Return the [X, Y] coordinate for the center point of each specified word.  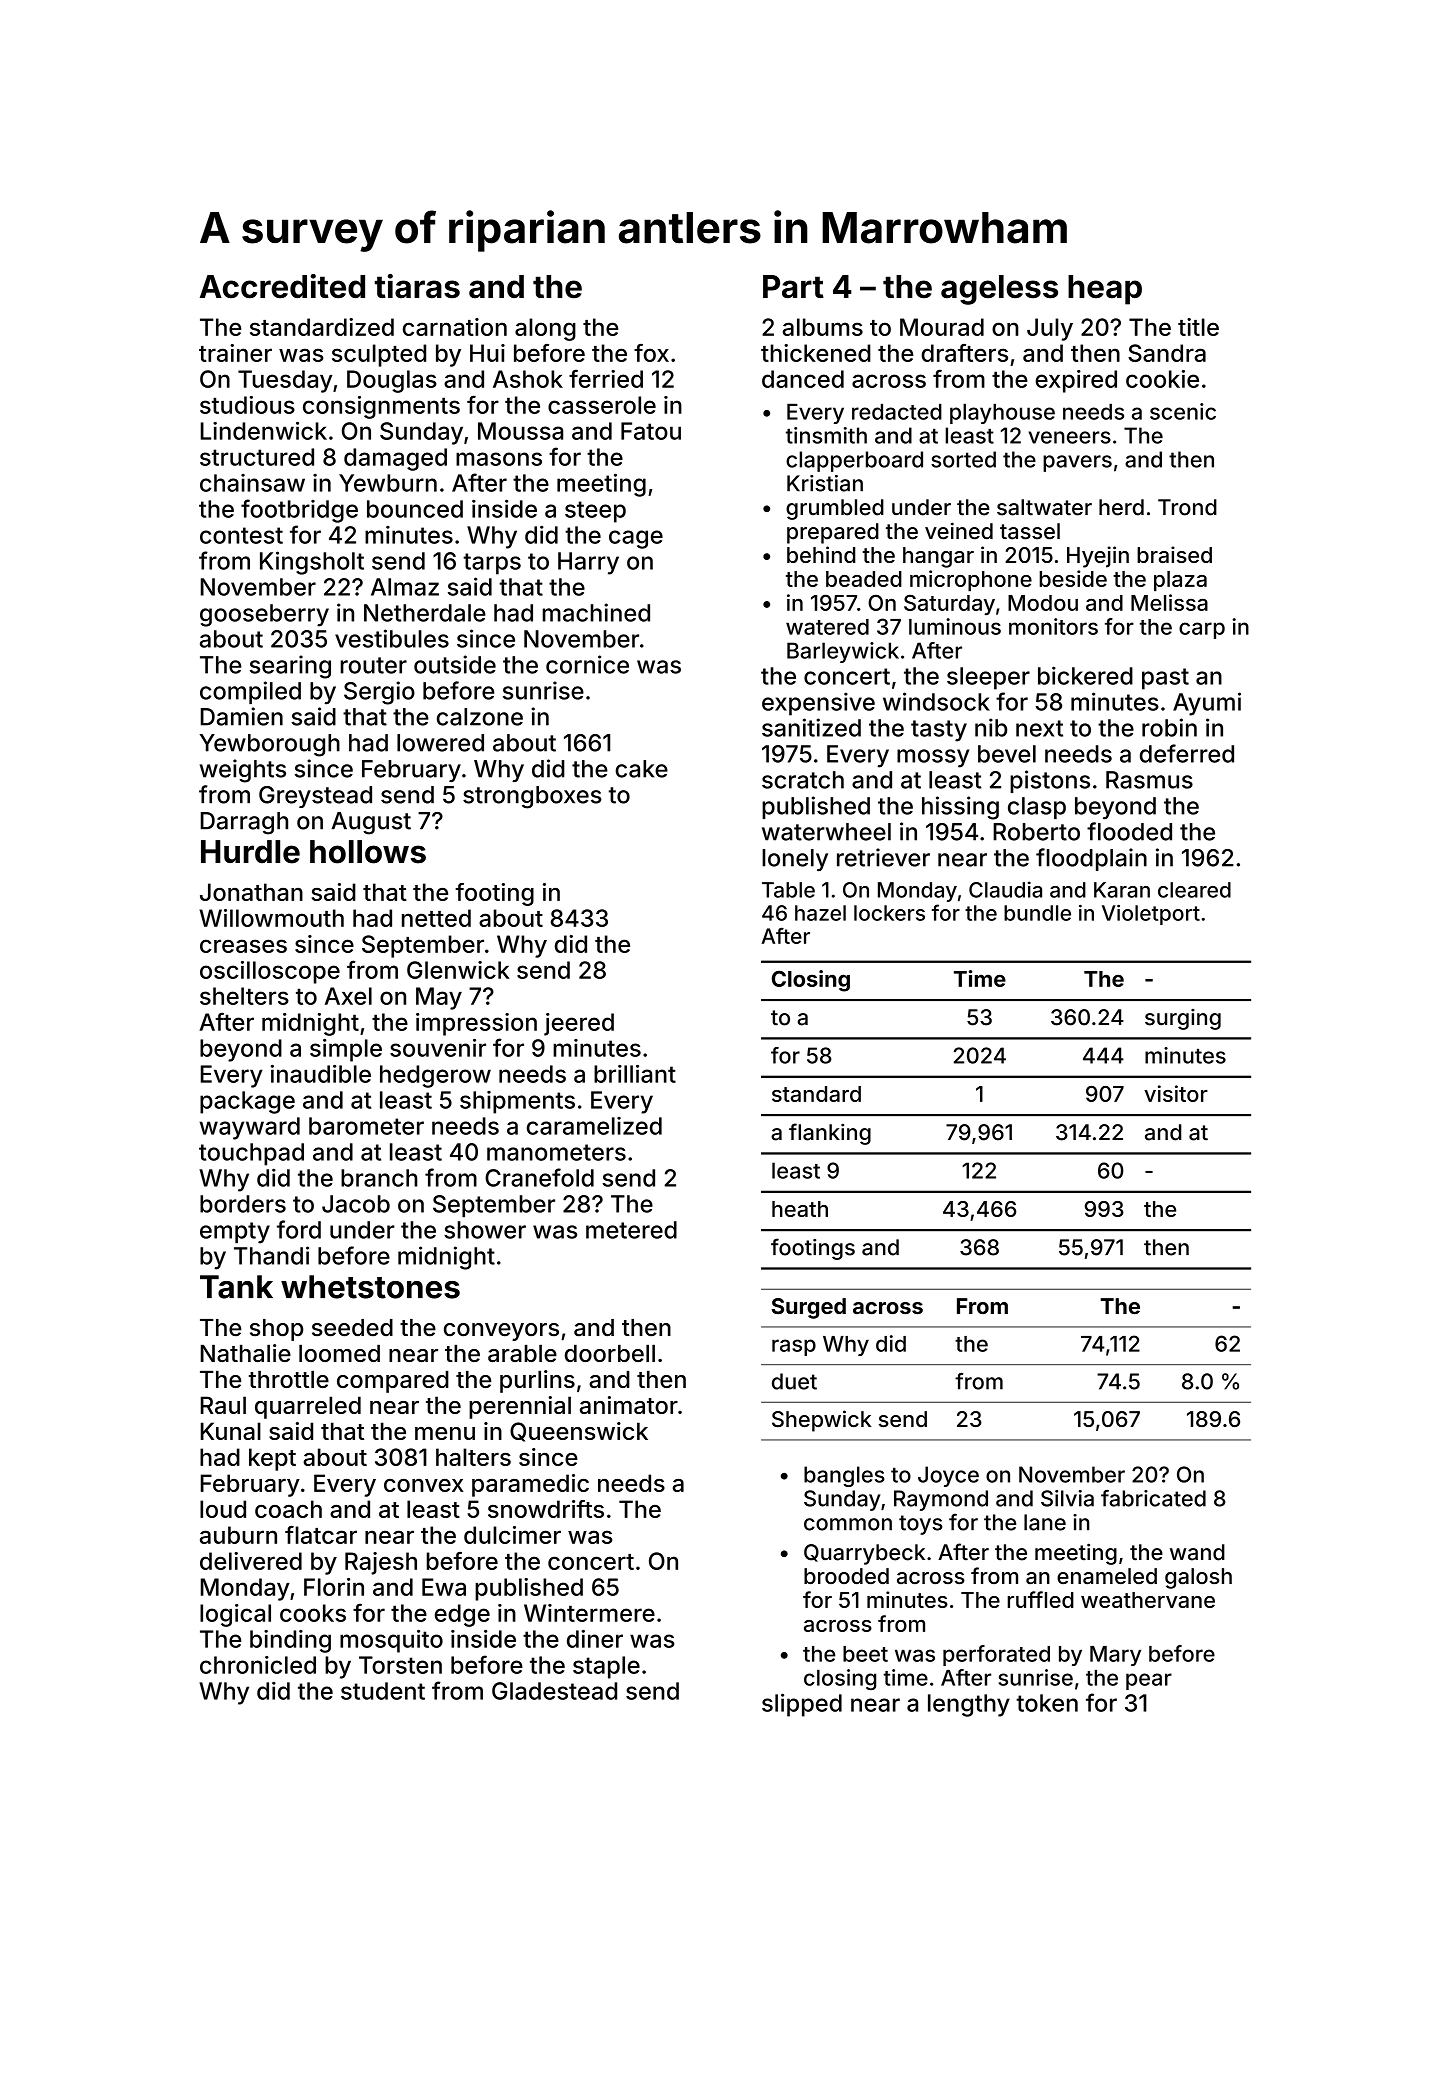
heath [800, 1209]
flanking [830, 1134]
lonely [795, 860]
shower [485, 1230]
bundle [1037, 913]
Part [793, 287]
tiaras [417, 286]
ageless [999, 290]
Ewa [444, 1587]
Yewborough [270, 745]
